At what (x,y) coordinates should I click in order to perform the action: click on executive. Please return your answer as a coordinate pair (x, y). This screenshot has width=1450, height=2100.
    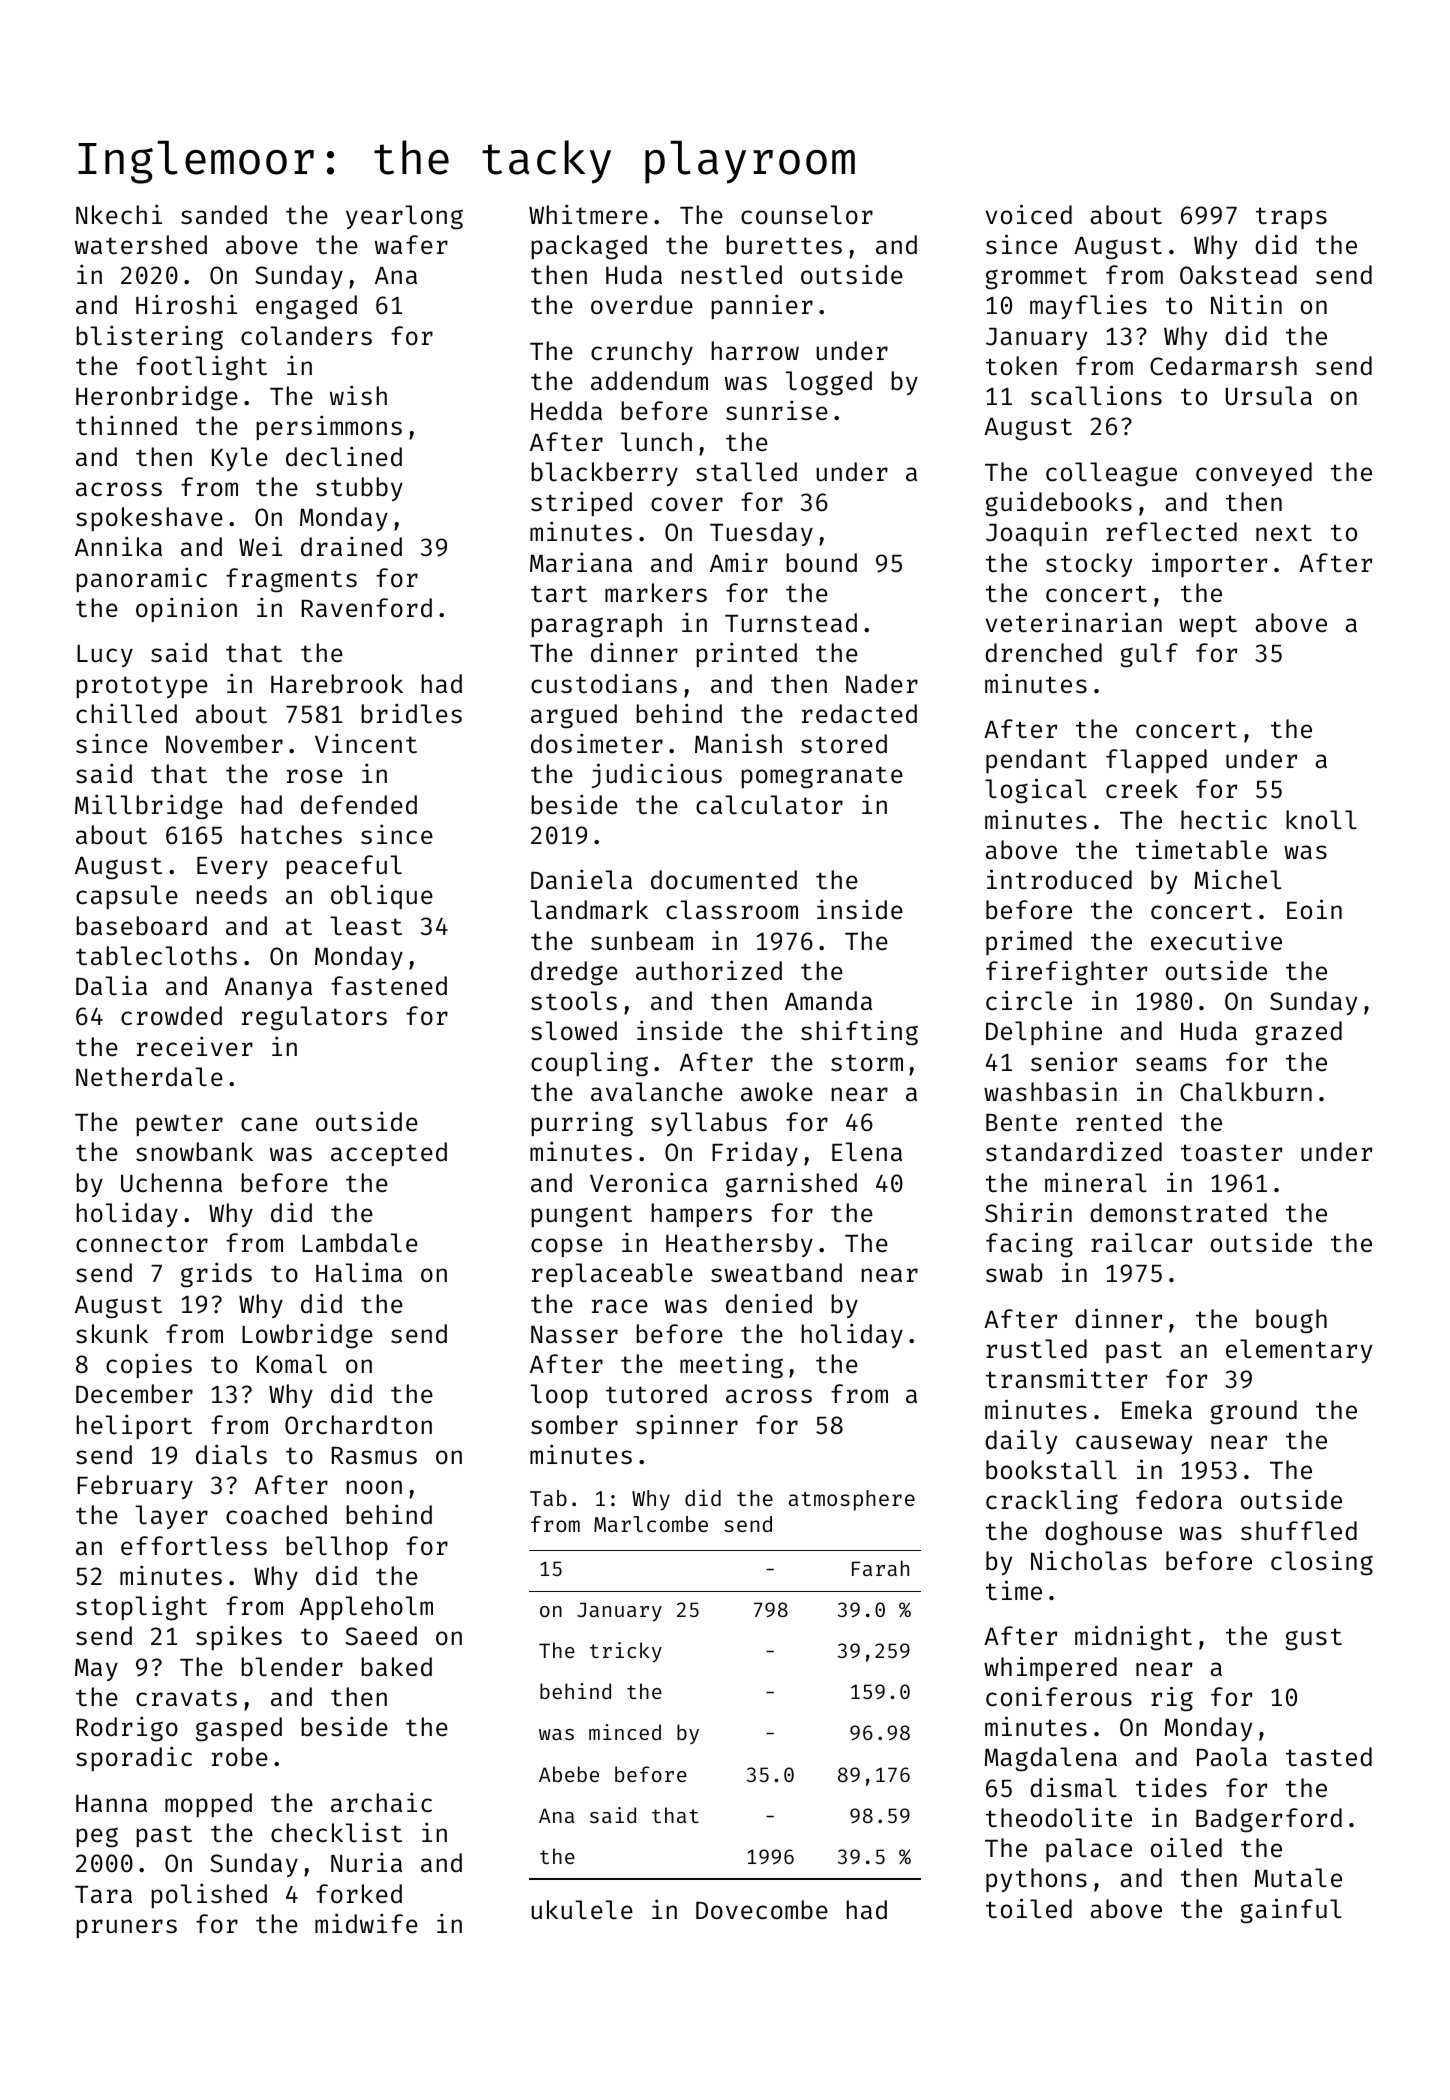
    Looking at the image, I should click on (1216, 940).
